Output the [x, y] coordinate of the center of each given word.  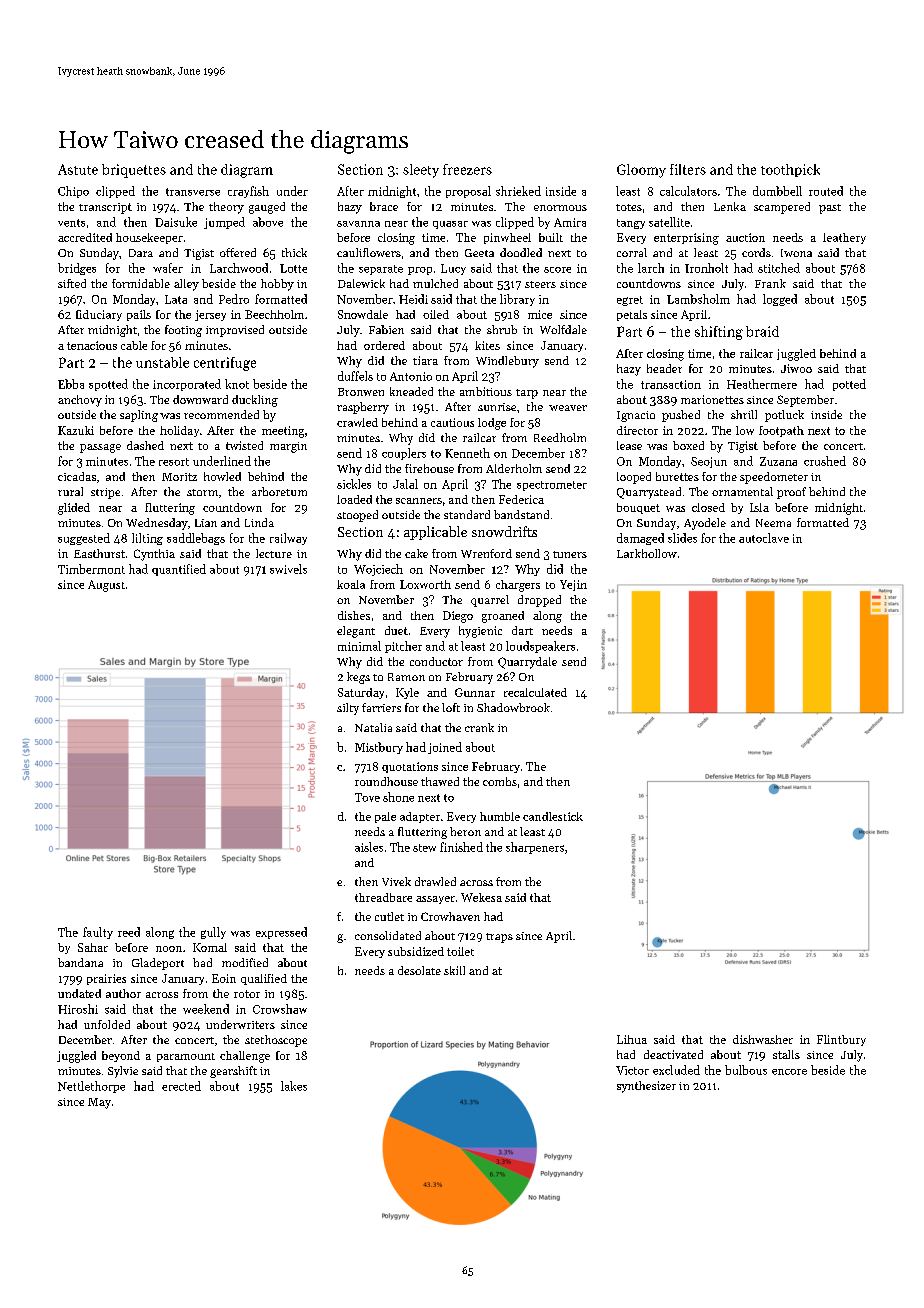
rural [70, 491]
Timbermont [91, 569]
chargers [518, 586]
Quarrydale [527, 663]
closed [708, 507]
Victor [632, 1070]
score [557, 270]
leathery [844, 238]
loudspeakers [540, 647]
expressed [281, 933]
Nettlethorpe [91, 1087]
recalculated [535, 692]
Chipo [73, 192]
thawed [440, 781]
